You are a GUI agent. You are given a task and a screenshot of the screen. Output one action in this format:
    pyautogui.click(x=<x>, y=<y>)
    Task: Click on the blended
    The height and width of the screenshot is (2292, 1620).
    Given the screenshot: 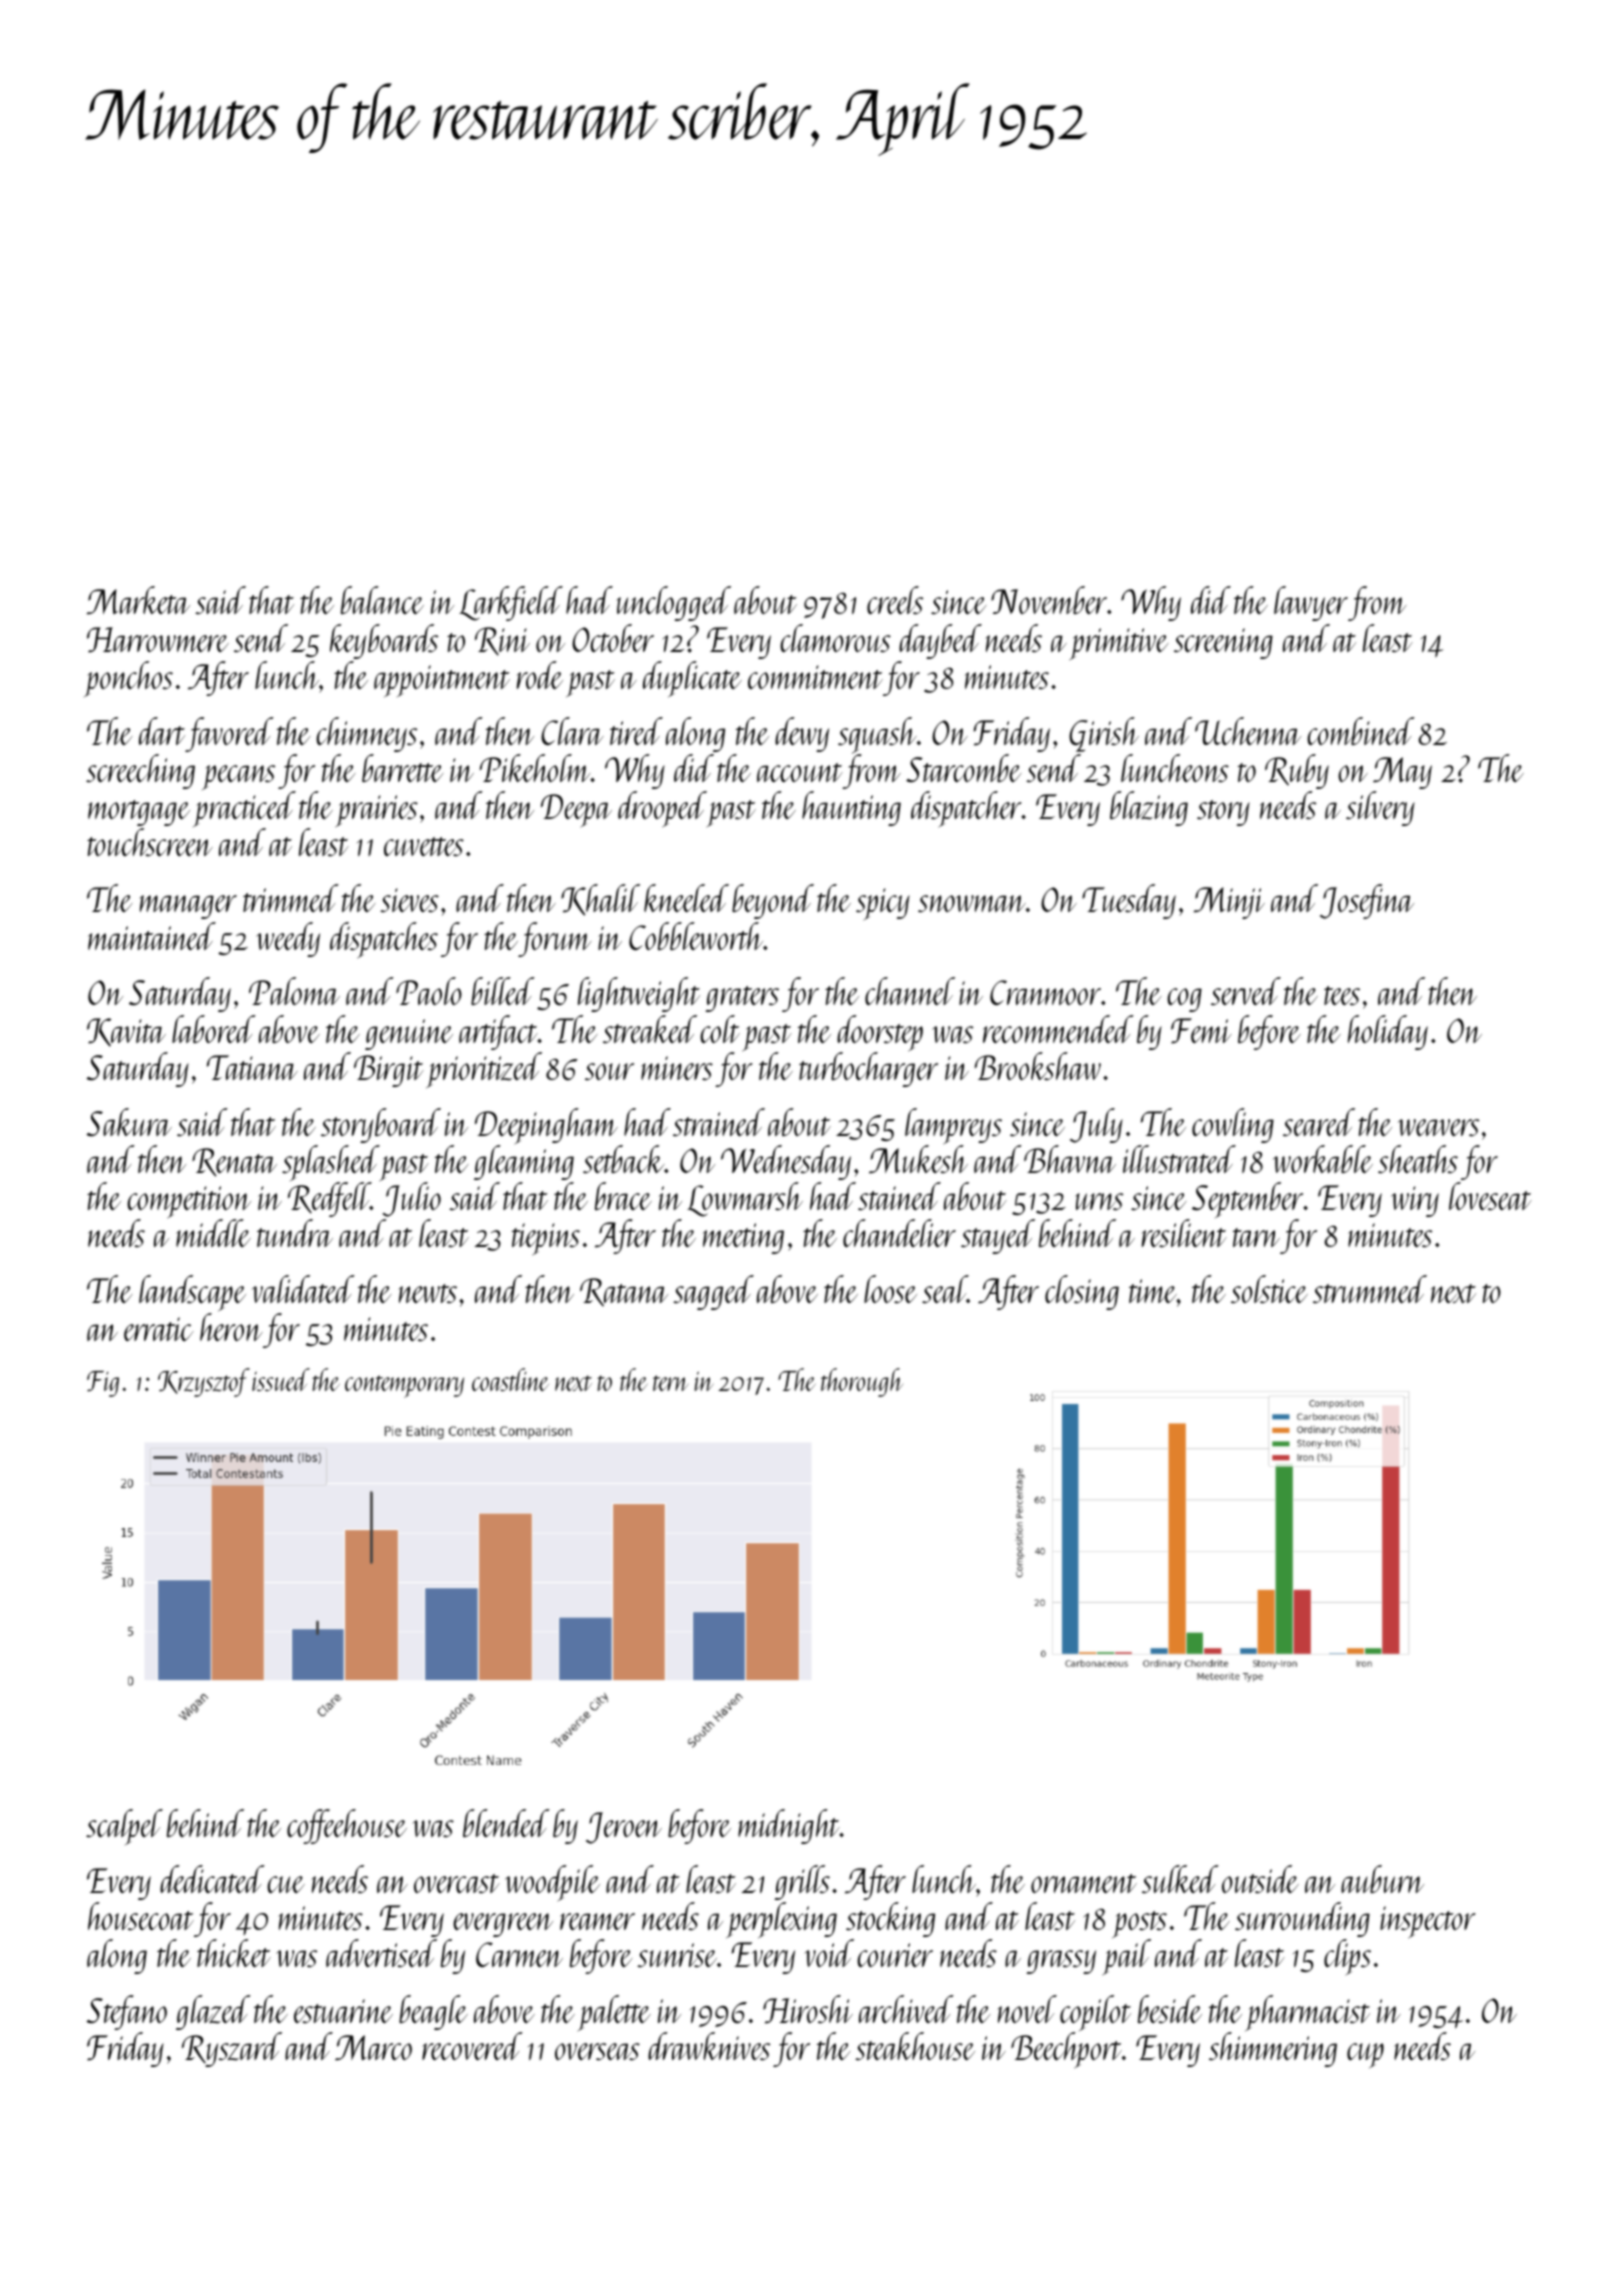 What is the action you would take?
    pyautogui.click(x=506, y=1823)
